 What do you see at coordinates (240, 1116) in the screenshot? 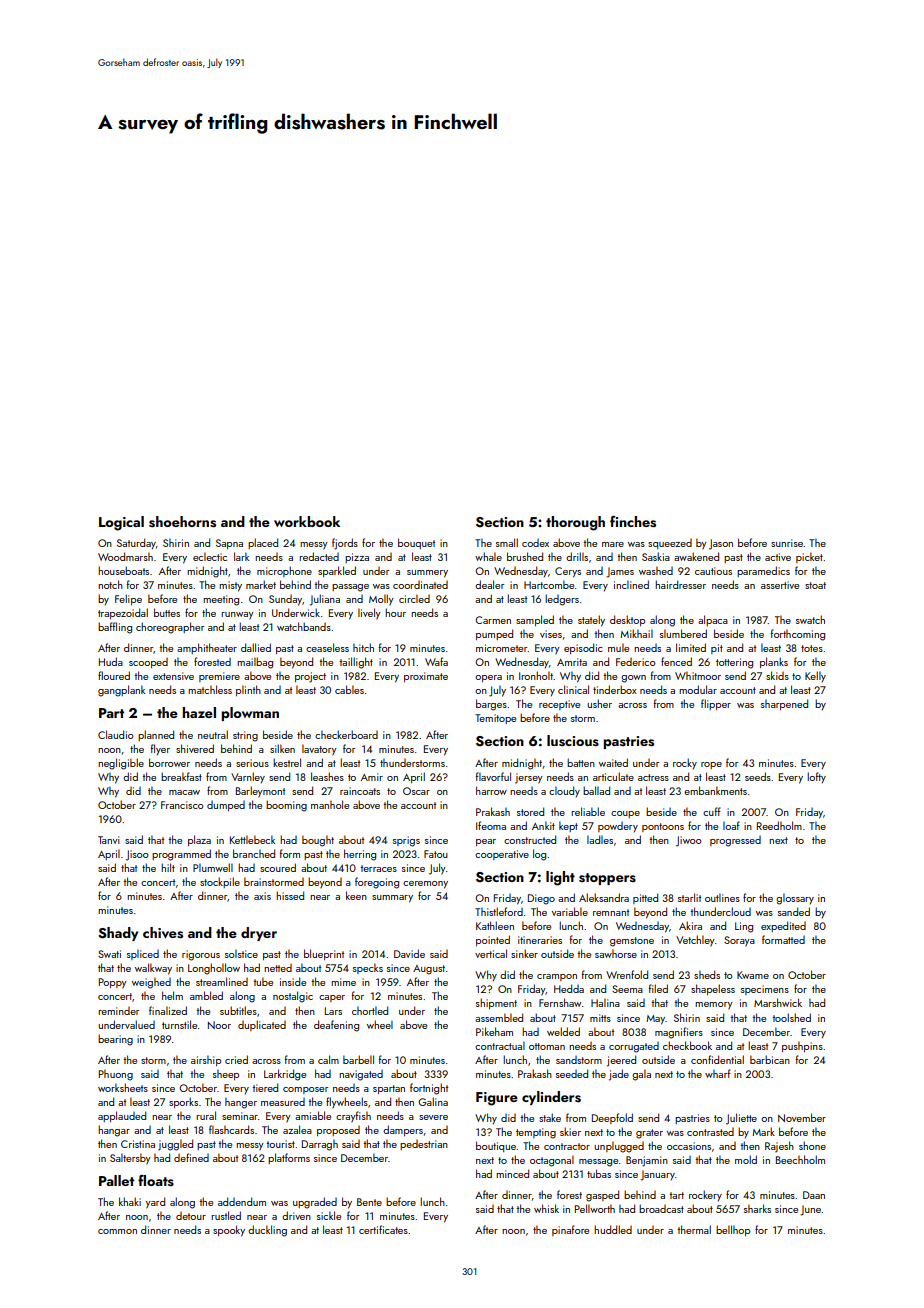
I see `seminar` at bounding box center [240, 1116].
